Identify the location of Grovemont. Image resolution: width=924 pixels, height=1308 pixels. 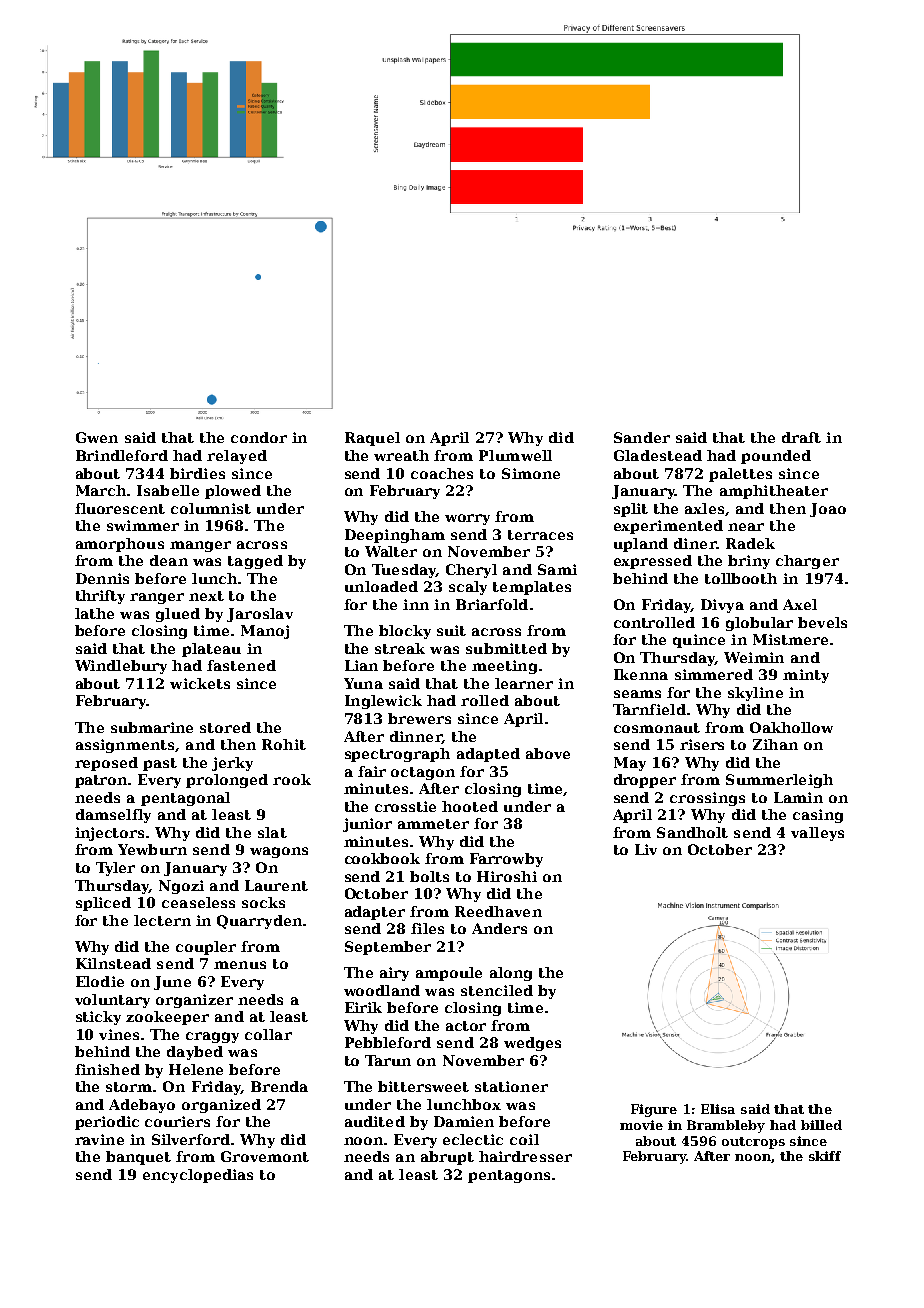
(265, 1156).
